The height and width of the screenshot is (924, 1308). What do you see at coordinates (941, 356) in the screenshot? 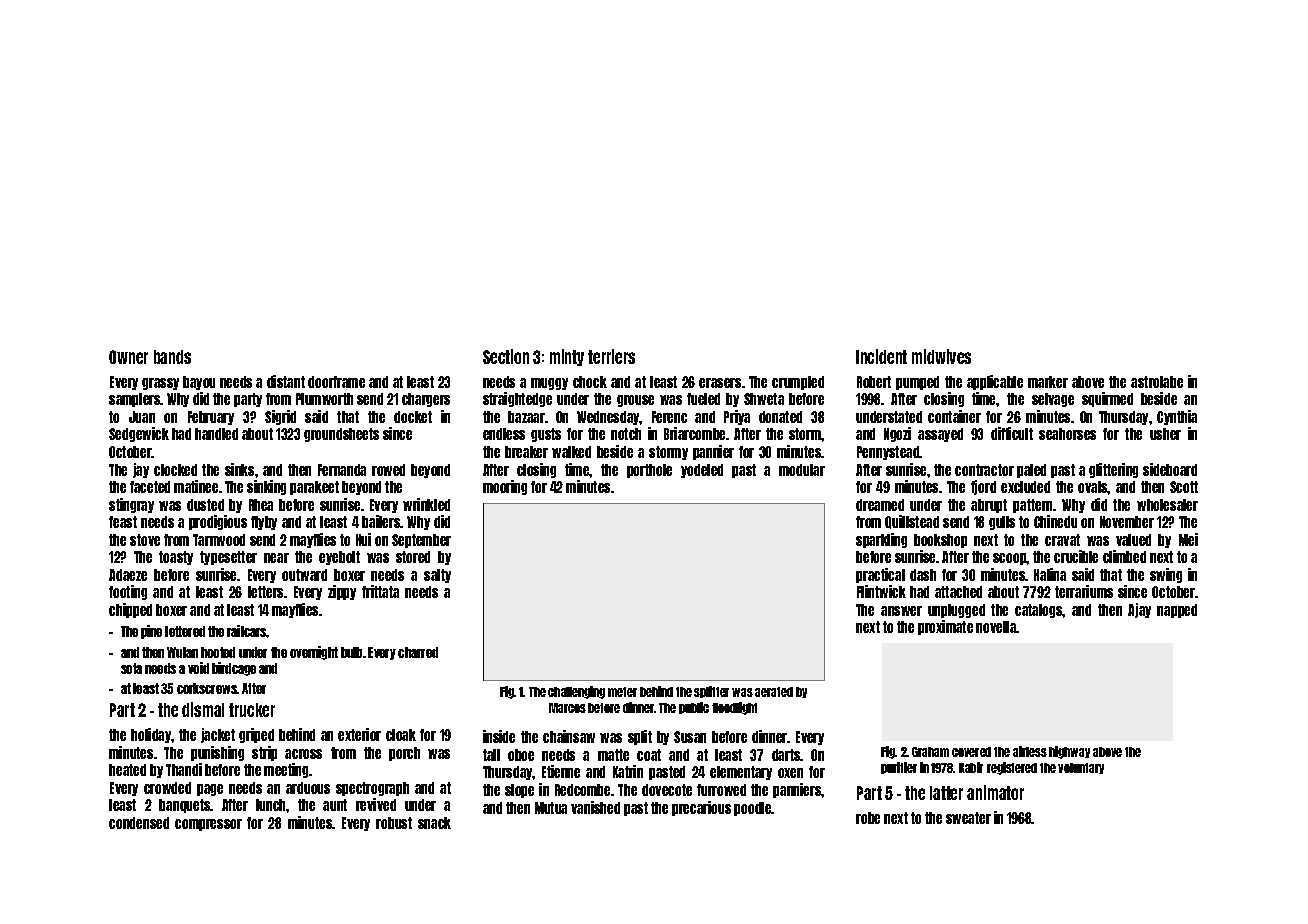
I see `midwives` at bounding box center [941, 356].
